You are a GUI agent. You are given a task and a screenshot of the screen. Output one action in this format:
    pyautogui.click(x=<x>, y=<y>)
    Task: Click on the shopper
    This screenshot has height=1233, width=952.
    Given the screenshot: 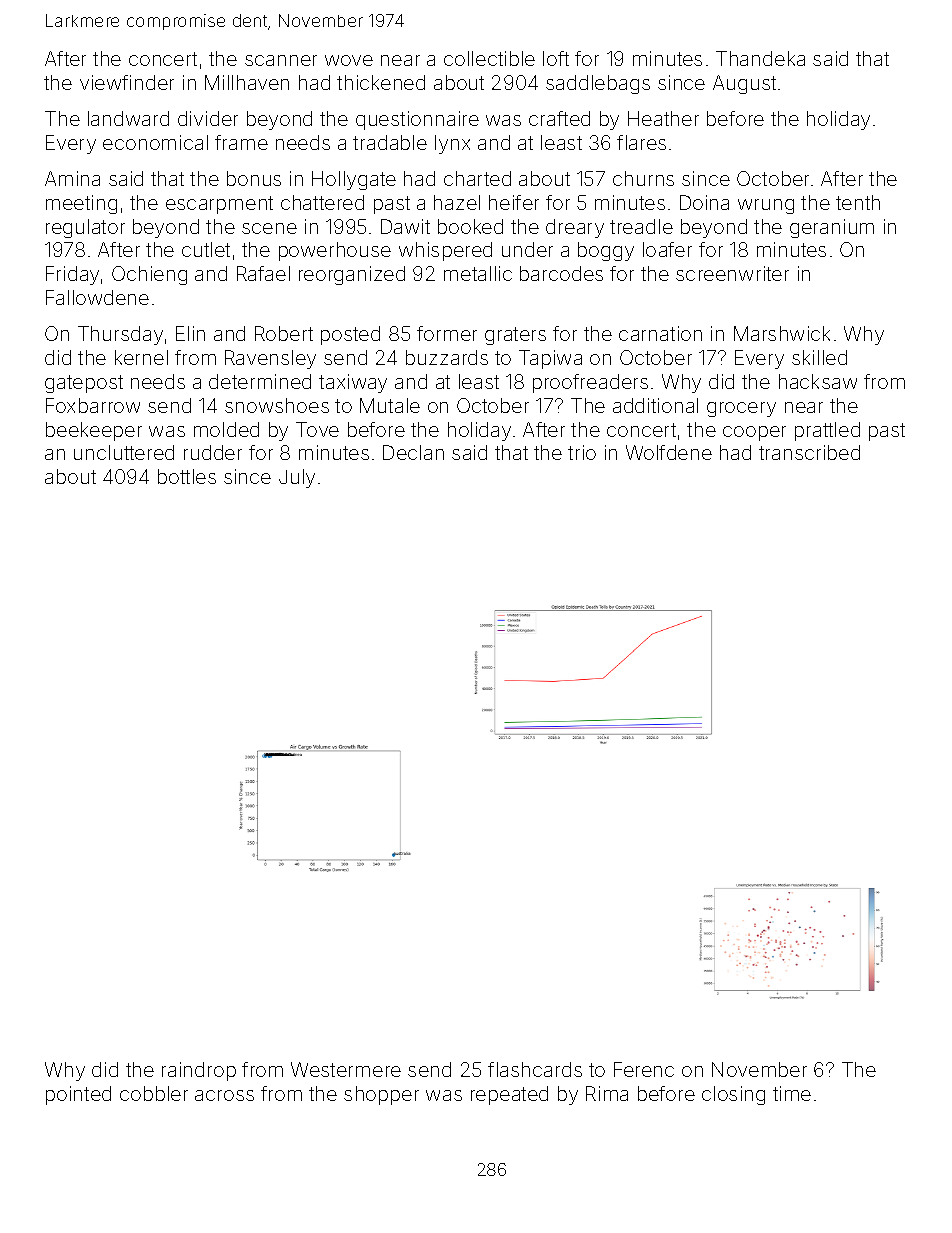 What is the action you would take?
    pyautogui.click(x=381, y=1095)
